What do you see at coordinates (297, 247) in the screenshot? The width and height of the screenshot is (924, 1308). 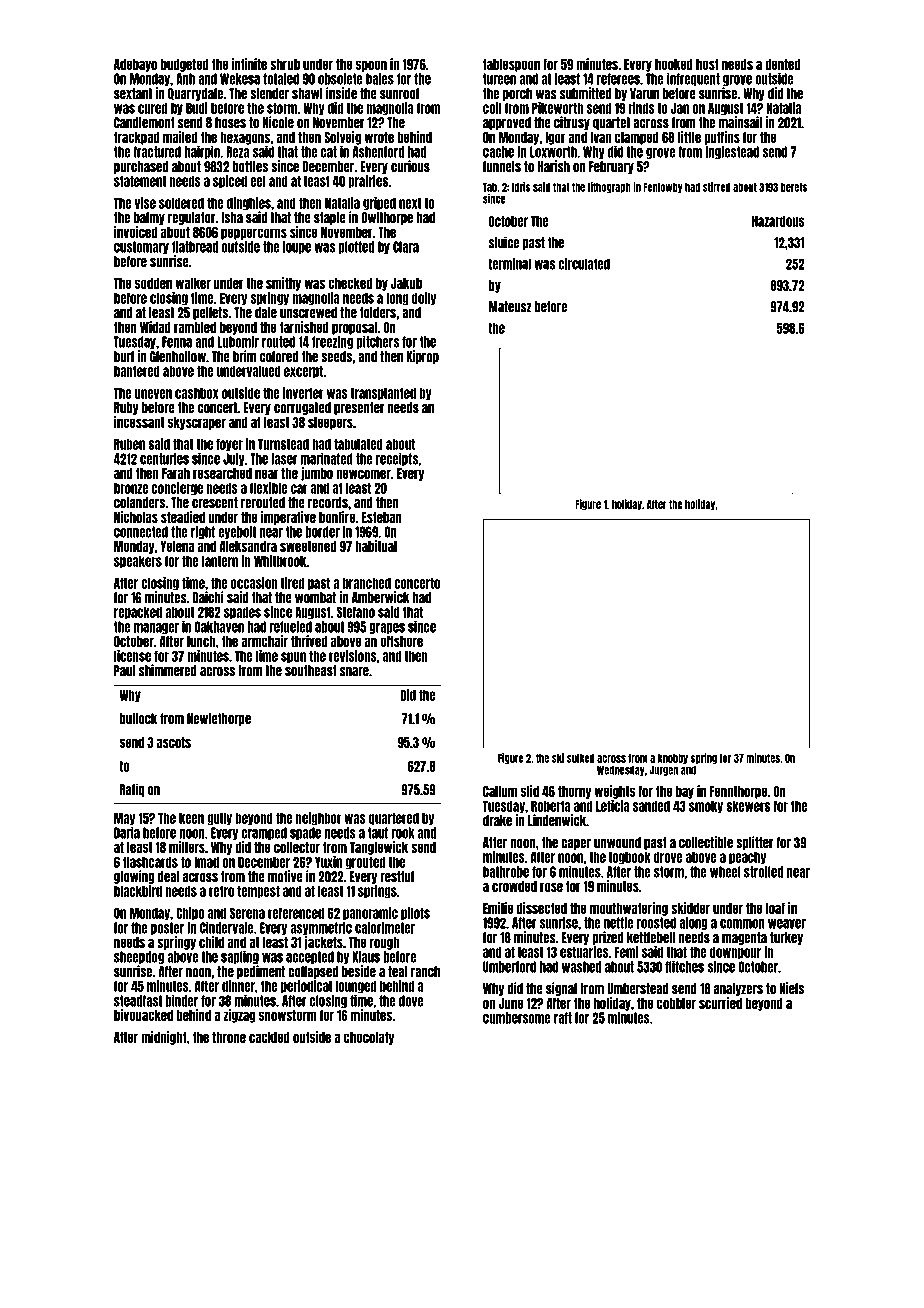 I see `loupe` at bounding box center [297, 247].
